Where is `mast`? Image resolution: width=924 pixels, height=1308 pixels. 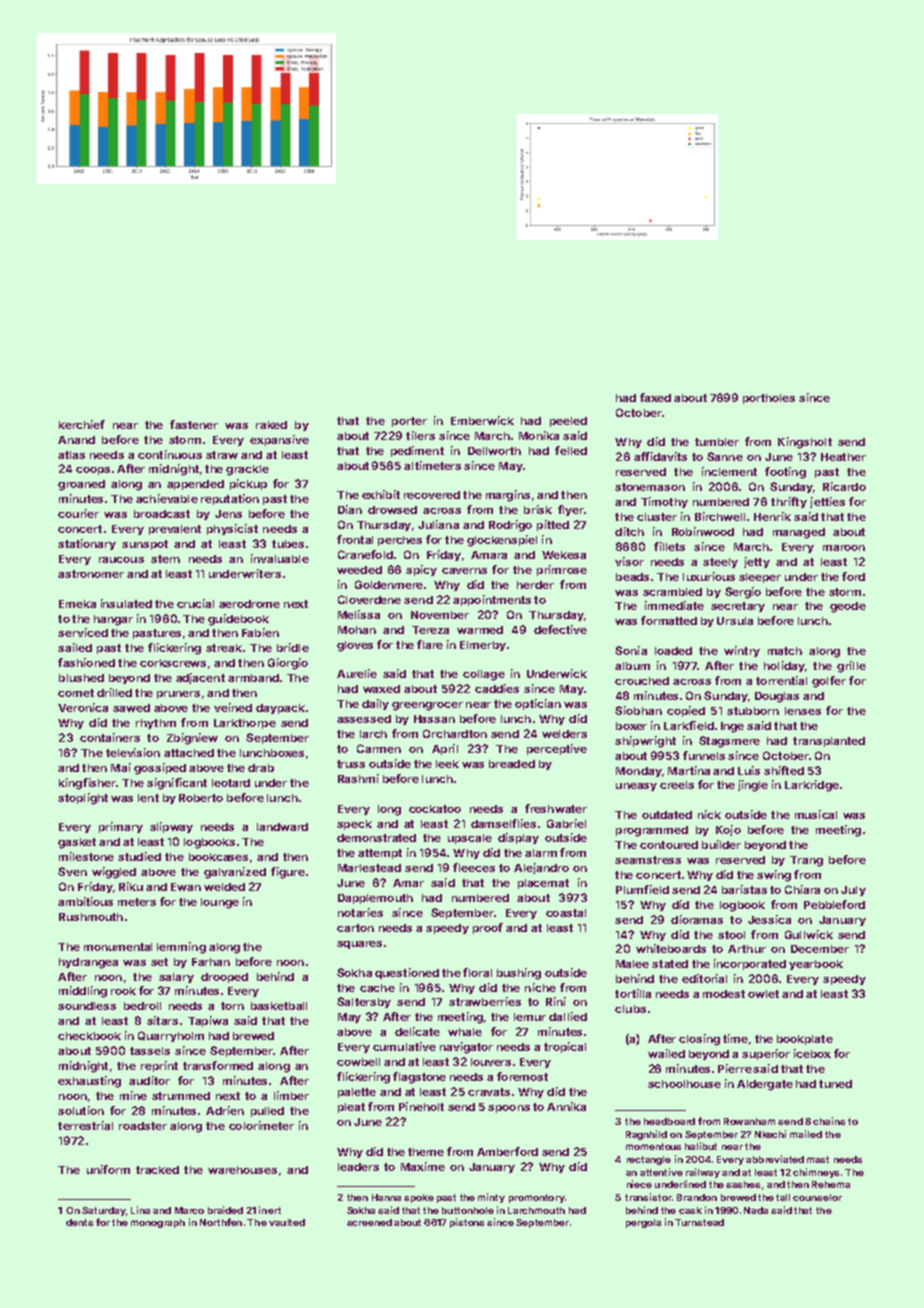
mast is located at coordinates (818, 1159).
